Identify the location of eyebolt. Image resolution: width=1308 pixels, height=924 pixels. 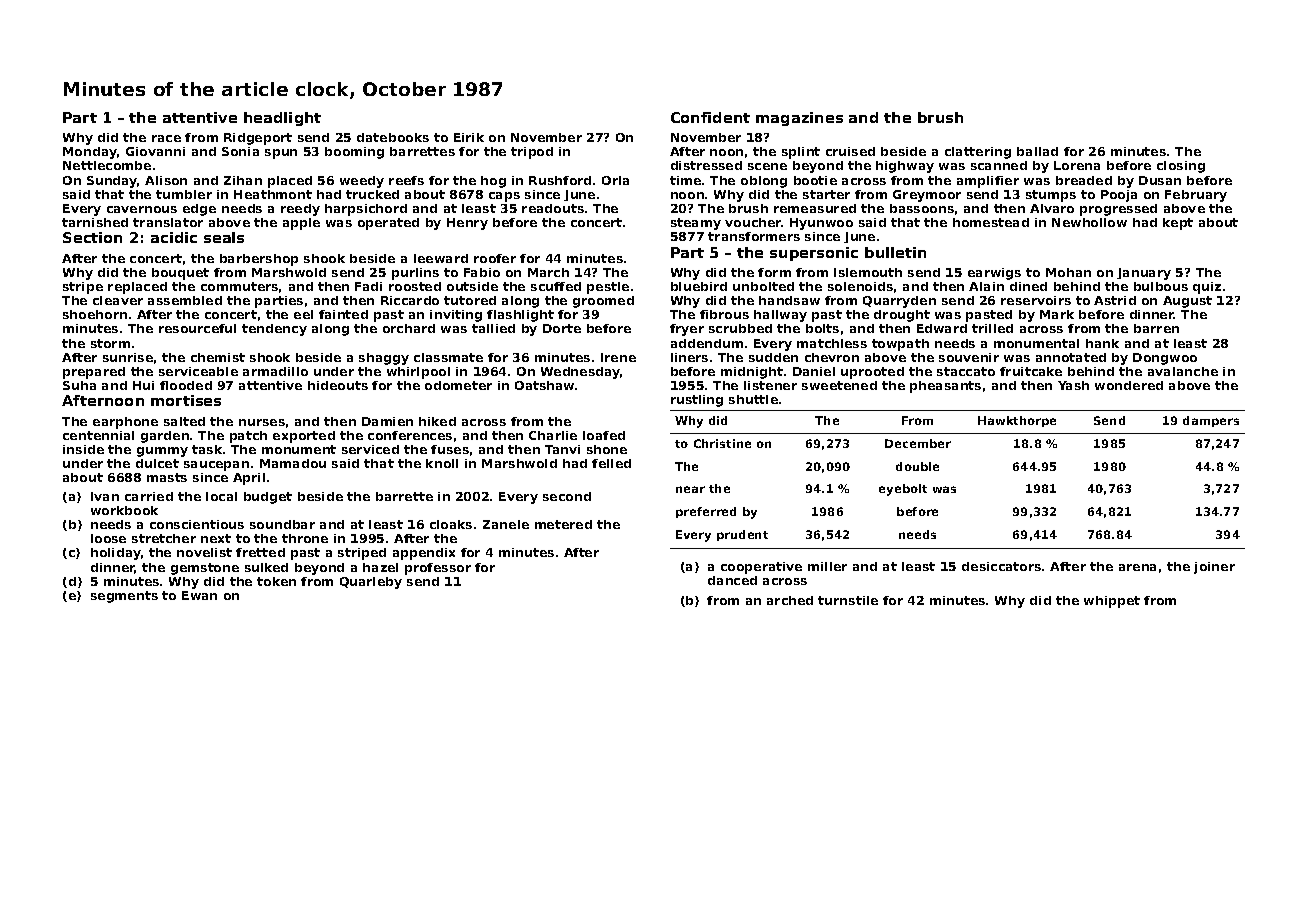
(903, 490).
